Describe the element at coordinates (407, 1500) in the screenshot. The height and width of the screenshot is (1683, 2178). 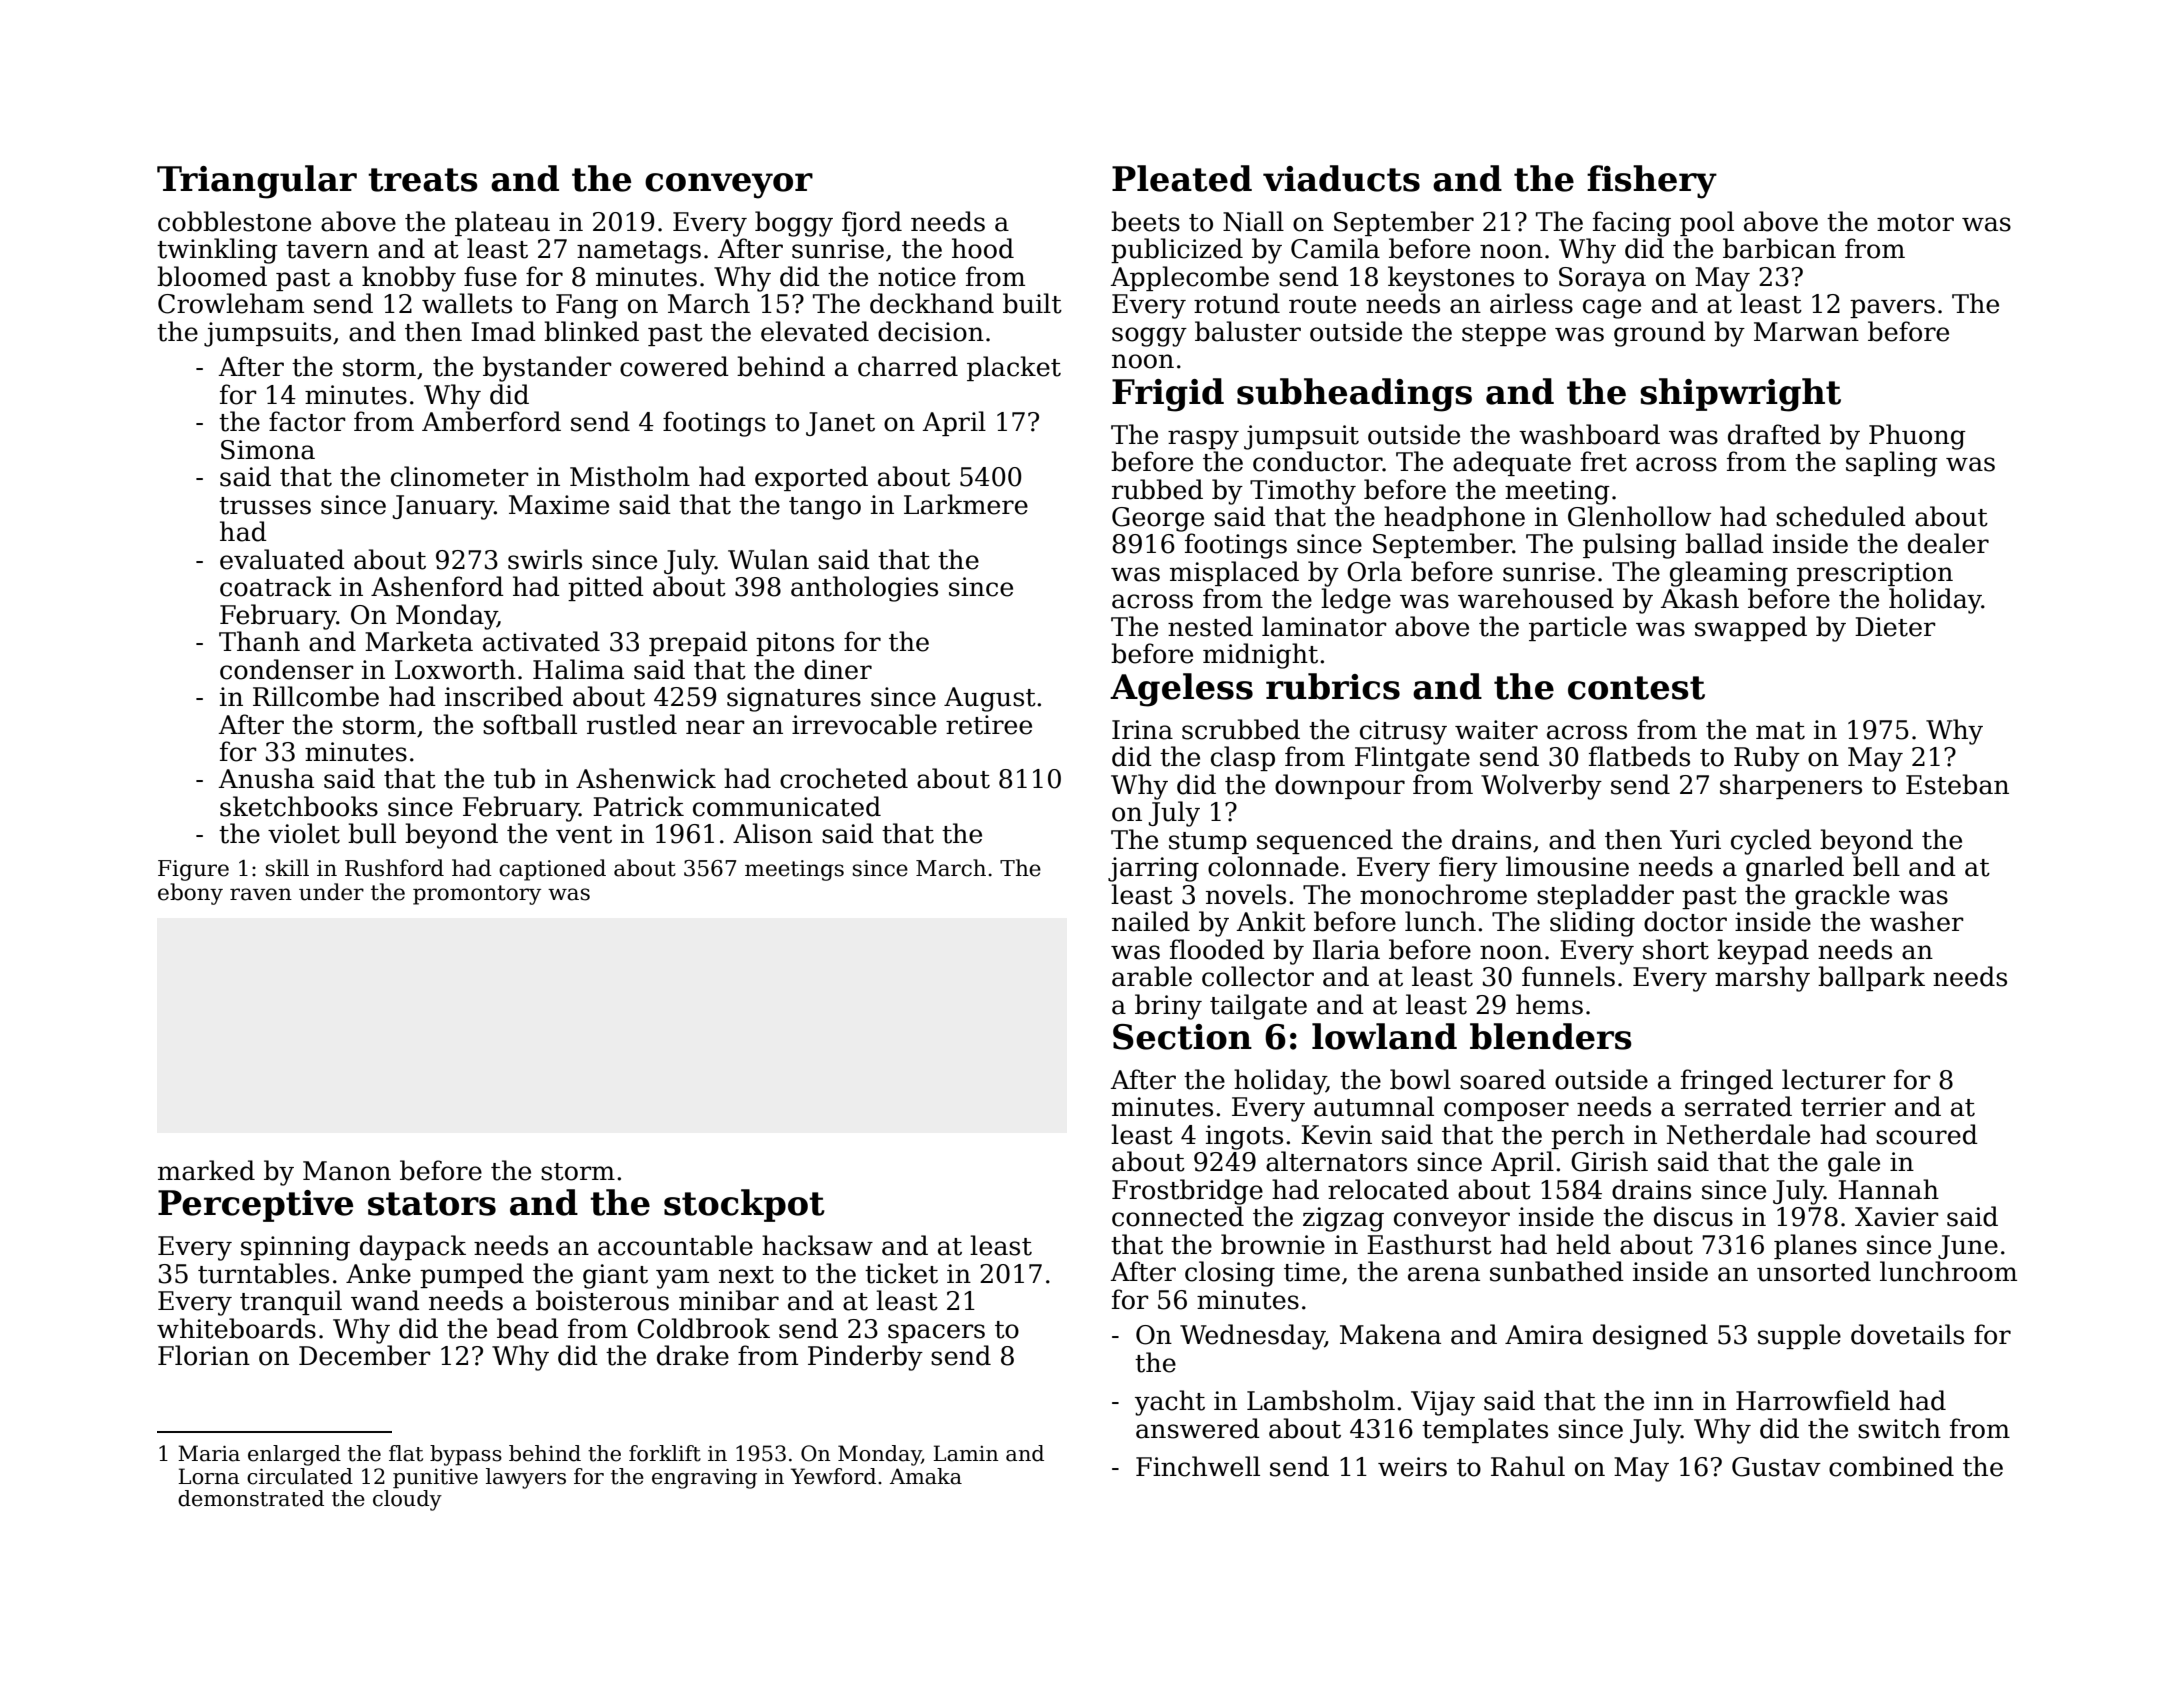
I see `cloudy` at that location.
